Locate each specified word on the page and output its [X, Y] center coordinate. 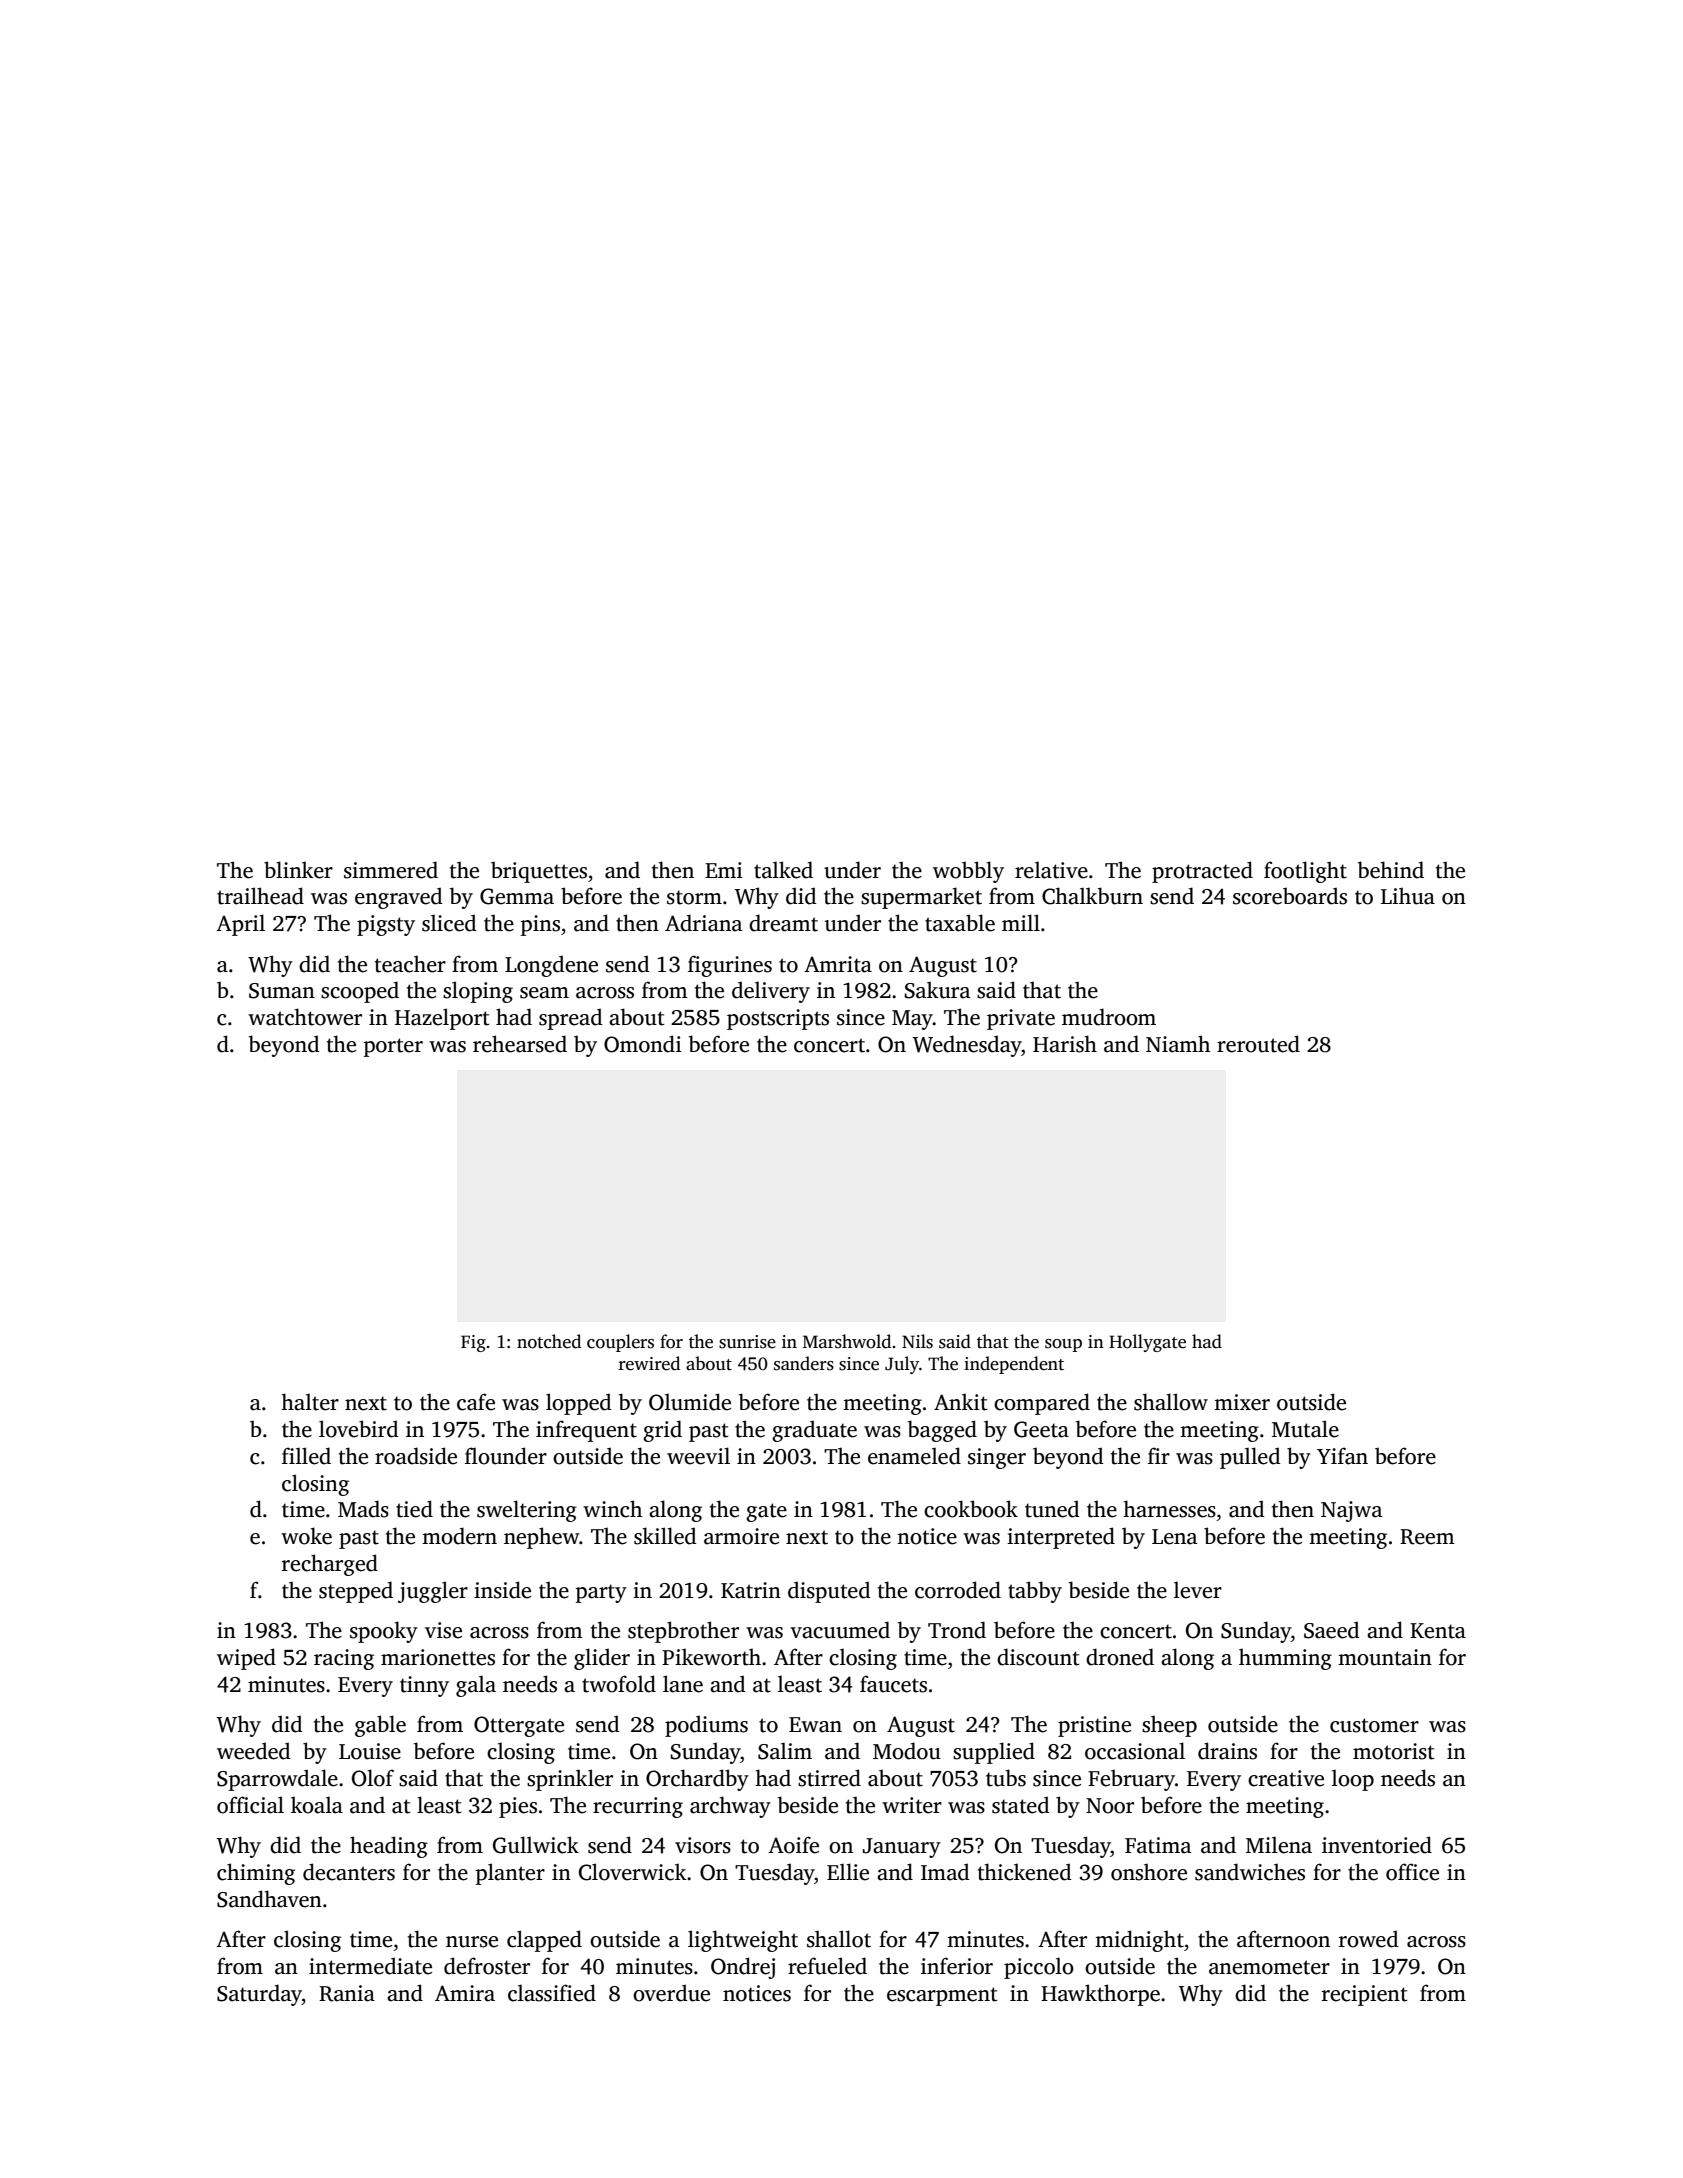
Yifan [1342, 1456]
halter [310, 1402]
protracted [1202, 872]
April [240, 925]
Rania [347, 1993]
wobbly [968, 872]
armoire [741, 1536]
